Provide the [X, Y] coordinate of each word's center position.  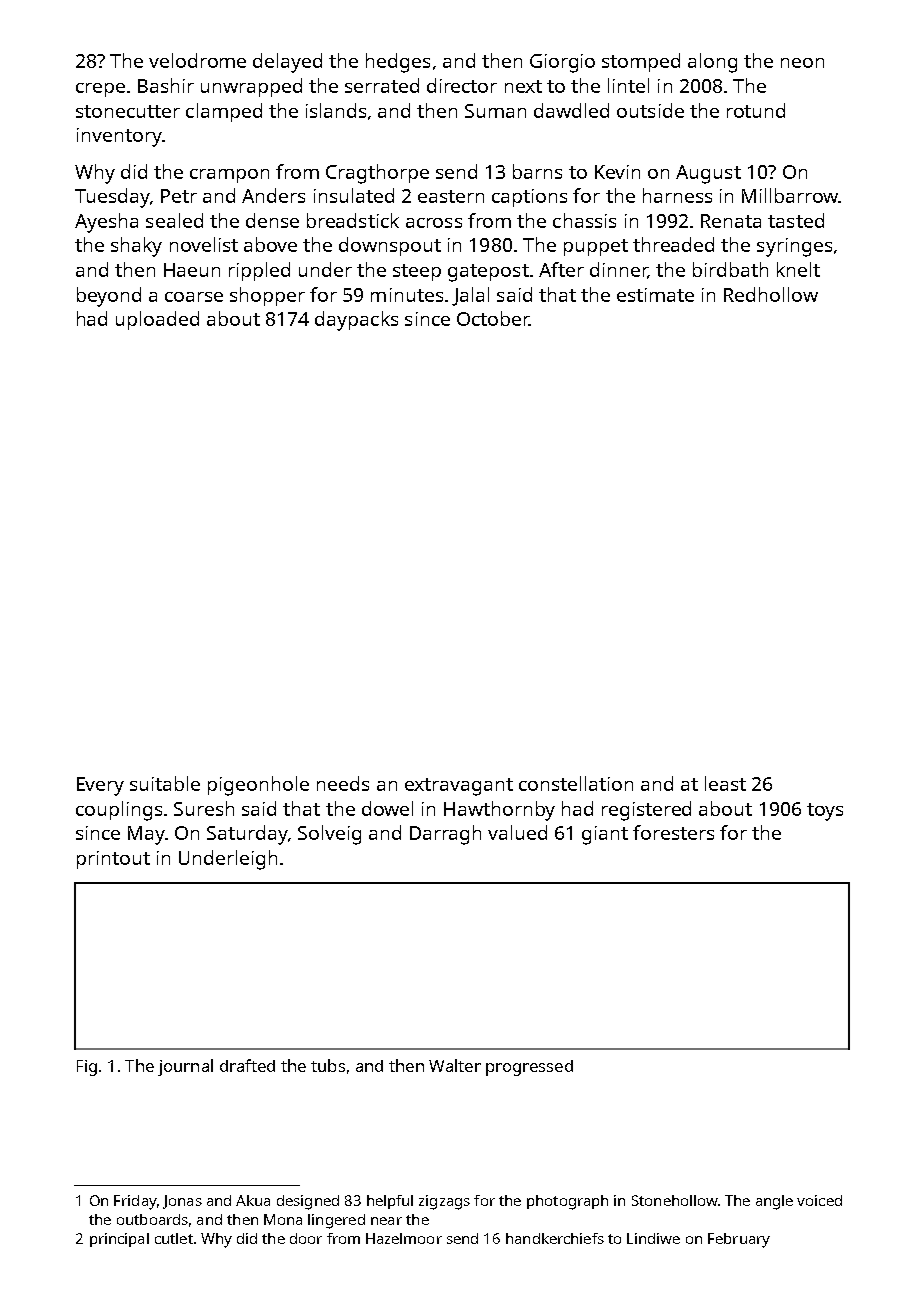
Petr [179, 196]
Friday [135, 1202]
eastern [451, 196]
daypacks [356, 321]
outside [650, 110]
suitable [165, 783]
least [725, 783]
